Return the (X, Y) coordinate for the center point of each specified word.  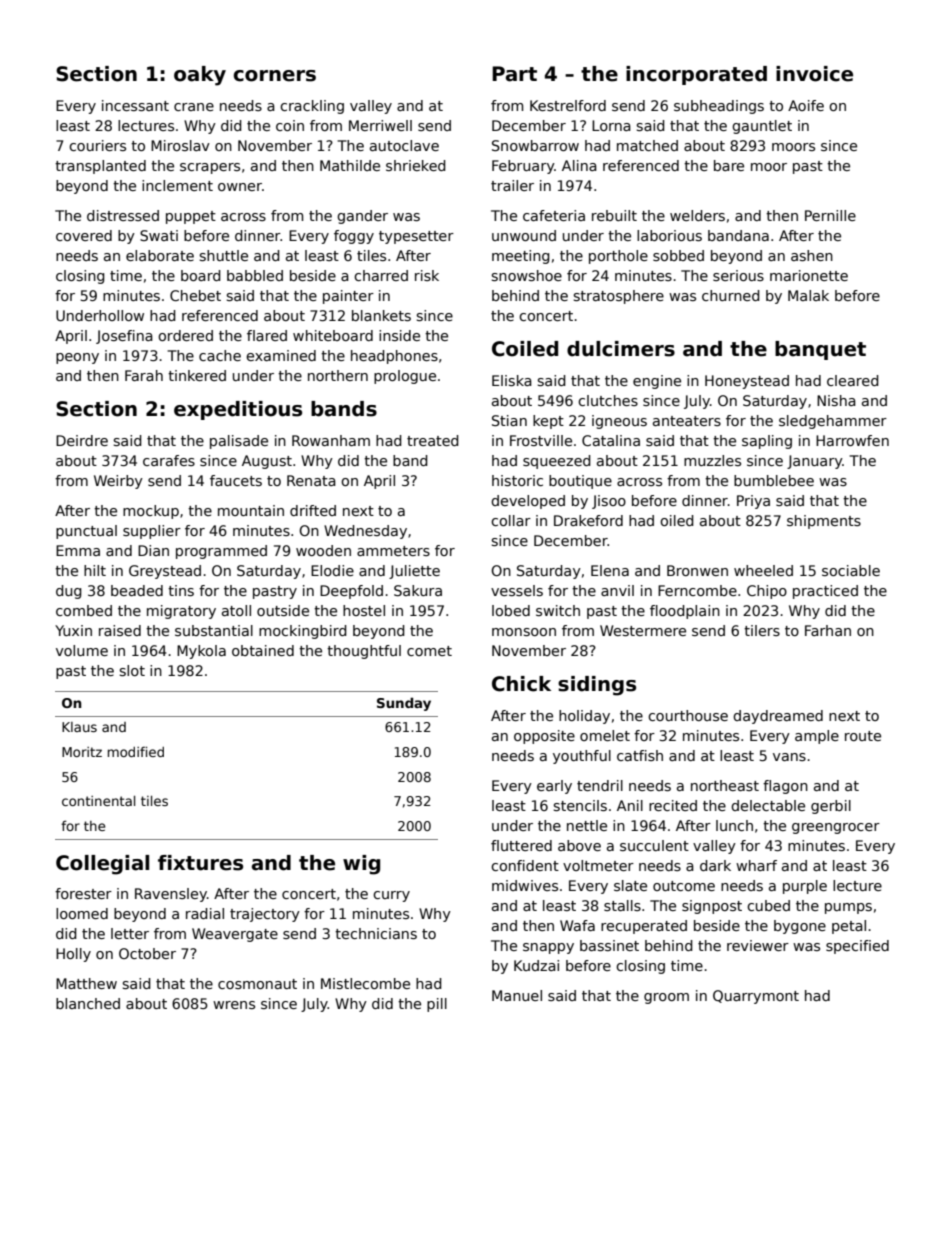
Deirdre (82, 440)
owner (240, 187)
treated (433, 440)
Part (514, 74)
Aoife (806, 105)
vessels (517, 590)
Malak (808, 295)
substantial (214, 630)
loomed (82, 913)
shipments (824, 522)
